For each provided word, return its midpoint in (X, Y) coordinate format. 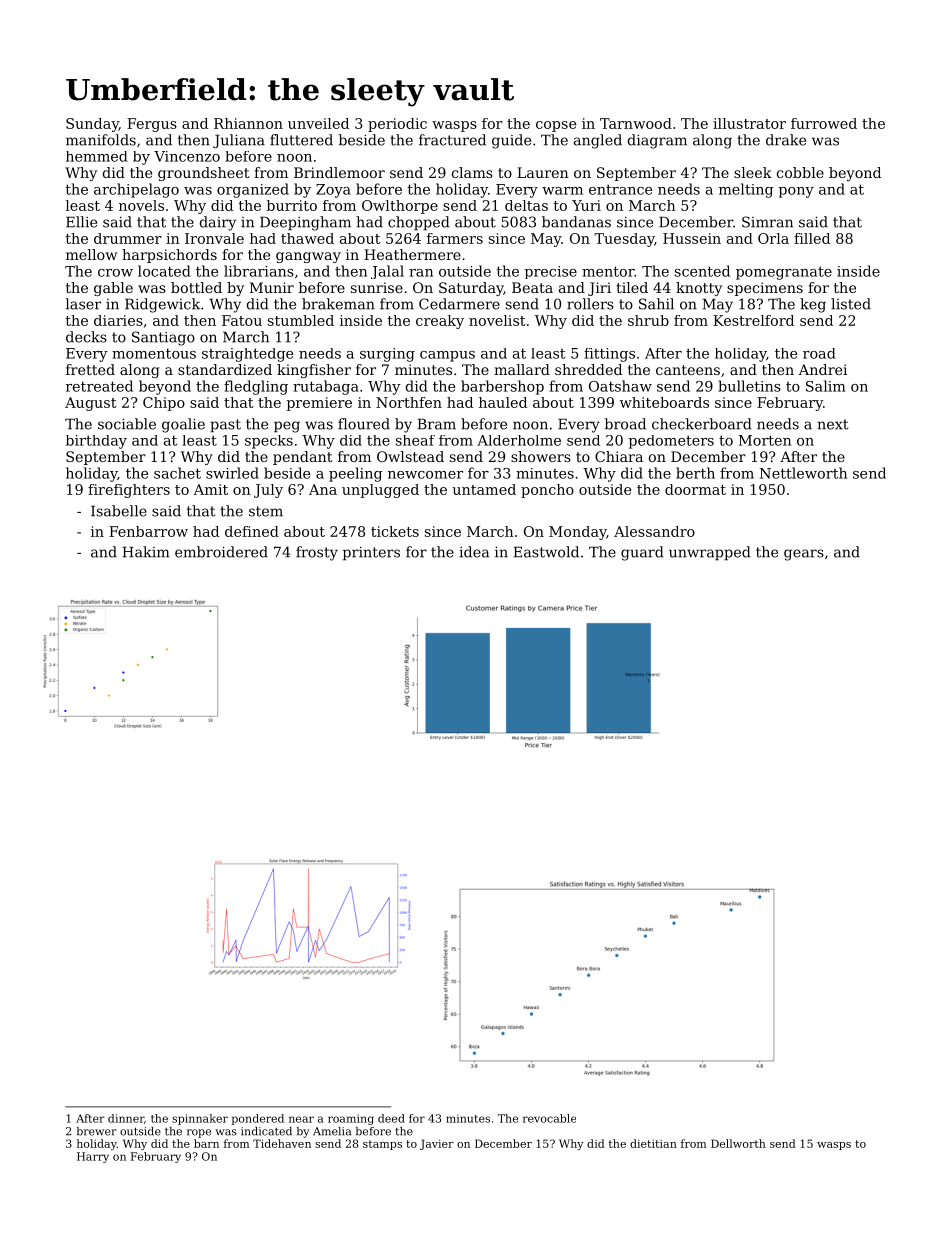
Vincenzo (187, 156)
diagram (657, 141)
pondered (257, 1119)
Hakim (146, 552)
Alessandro (654, 531)
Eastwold (546, 552)
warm (562, 191)
